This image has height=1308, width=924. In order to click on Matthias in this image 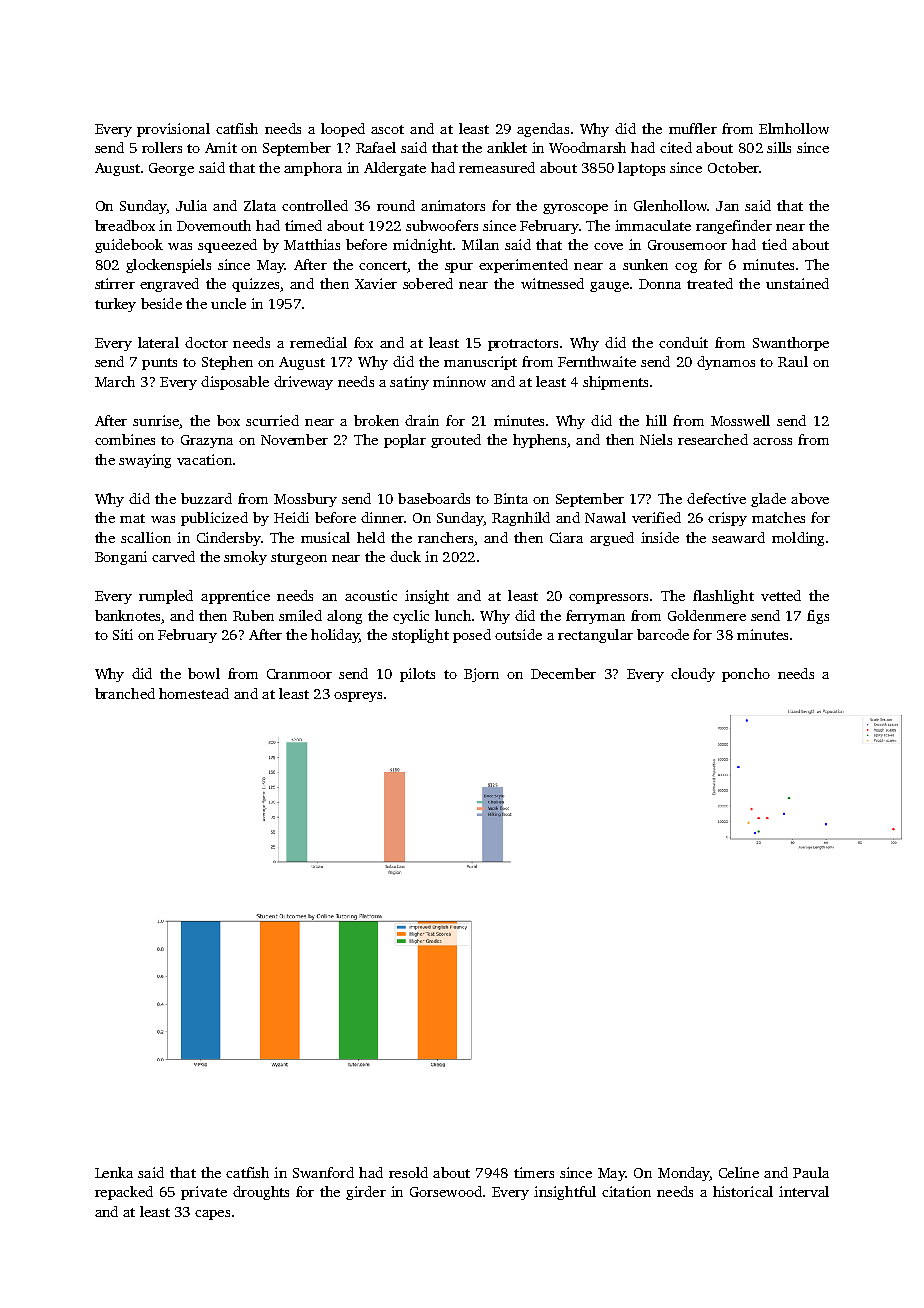, I will do `click(312, 244)`.
